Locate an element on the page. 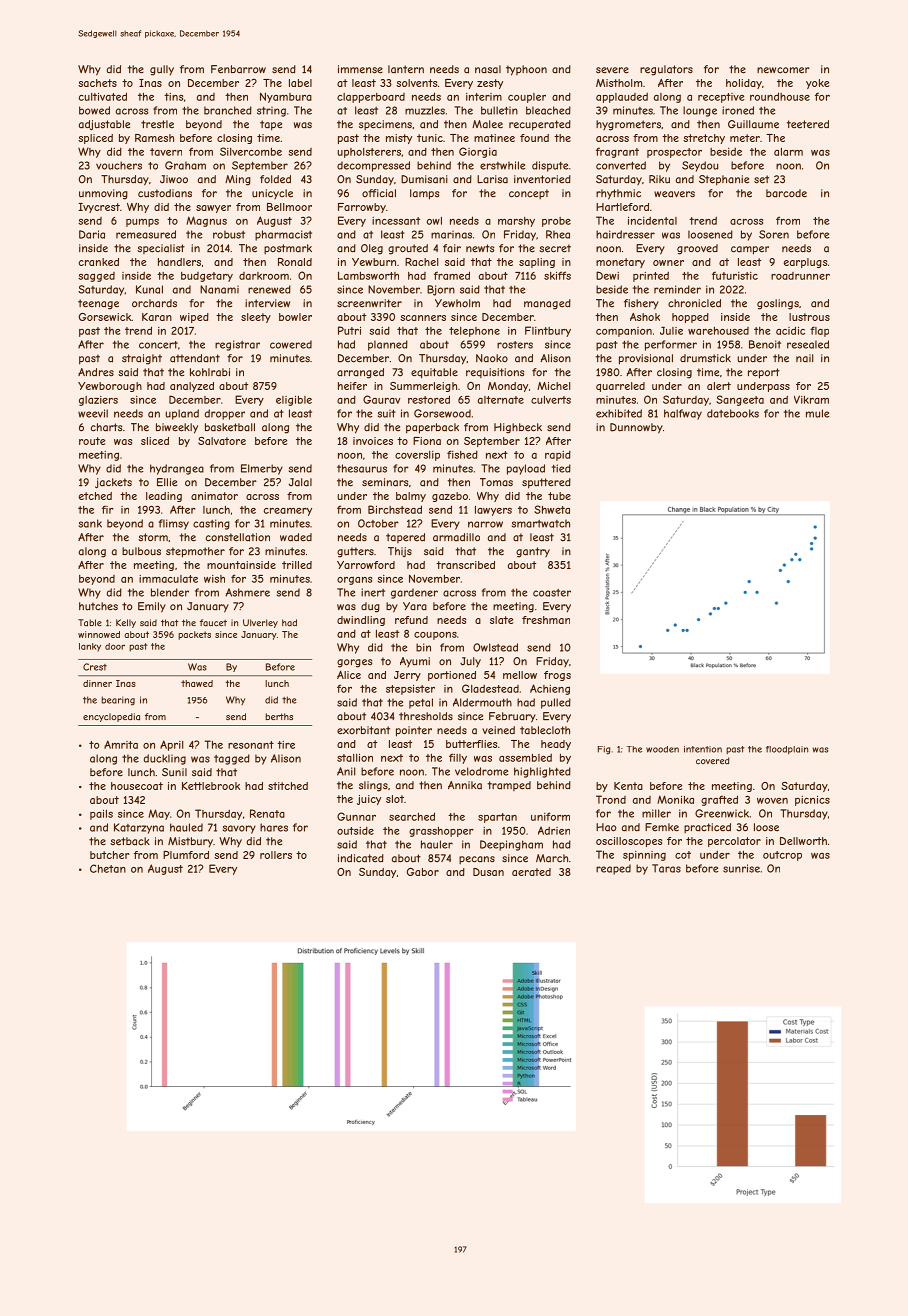 This image has height=1316, width=908. culverts is located at coordinates (551, 400).
